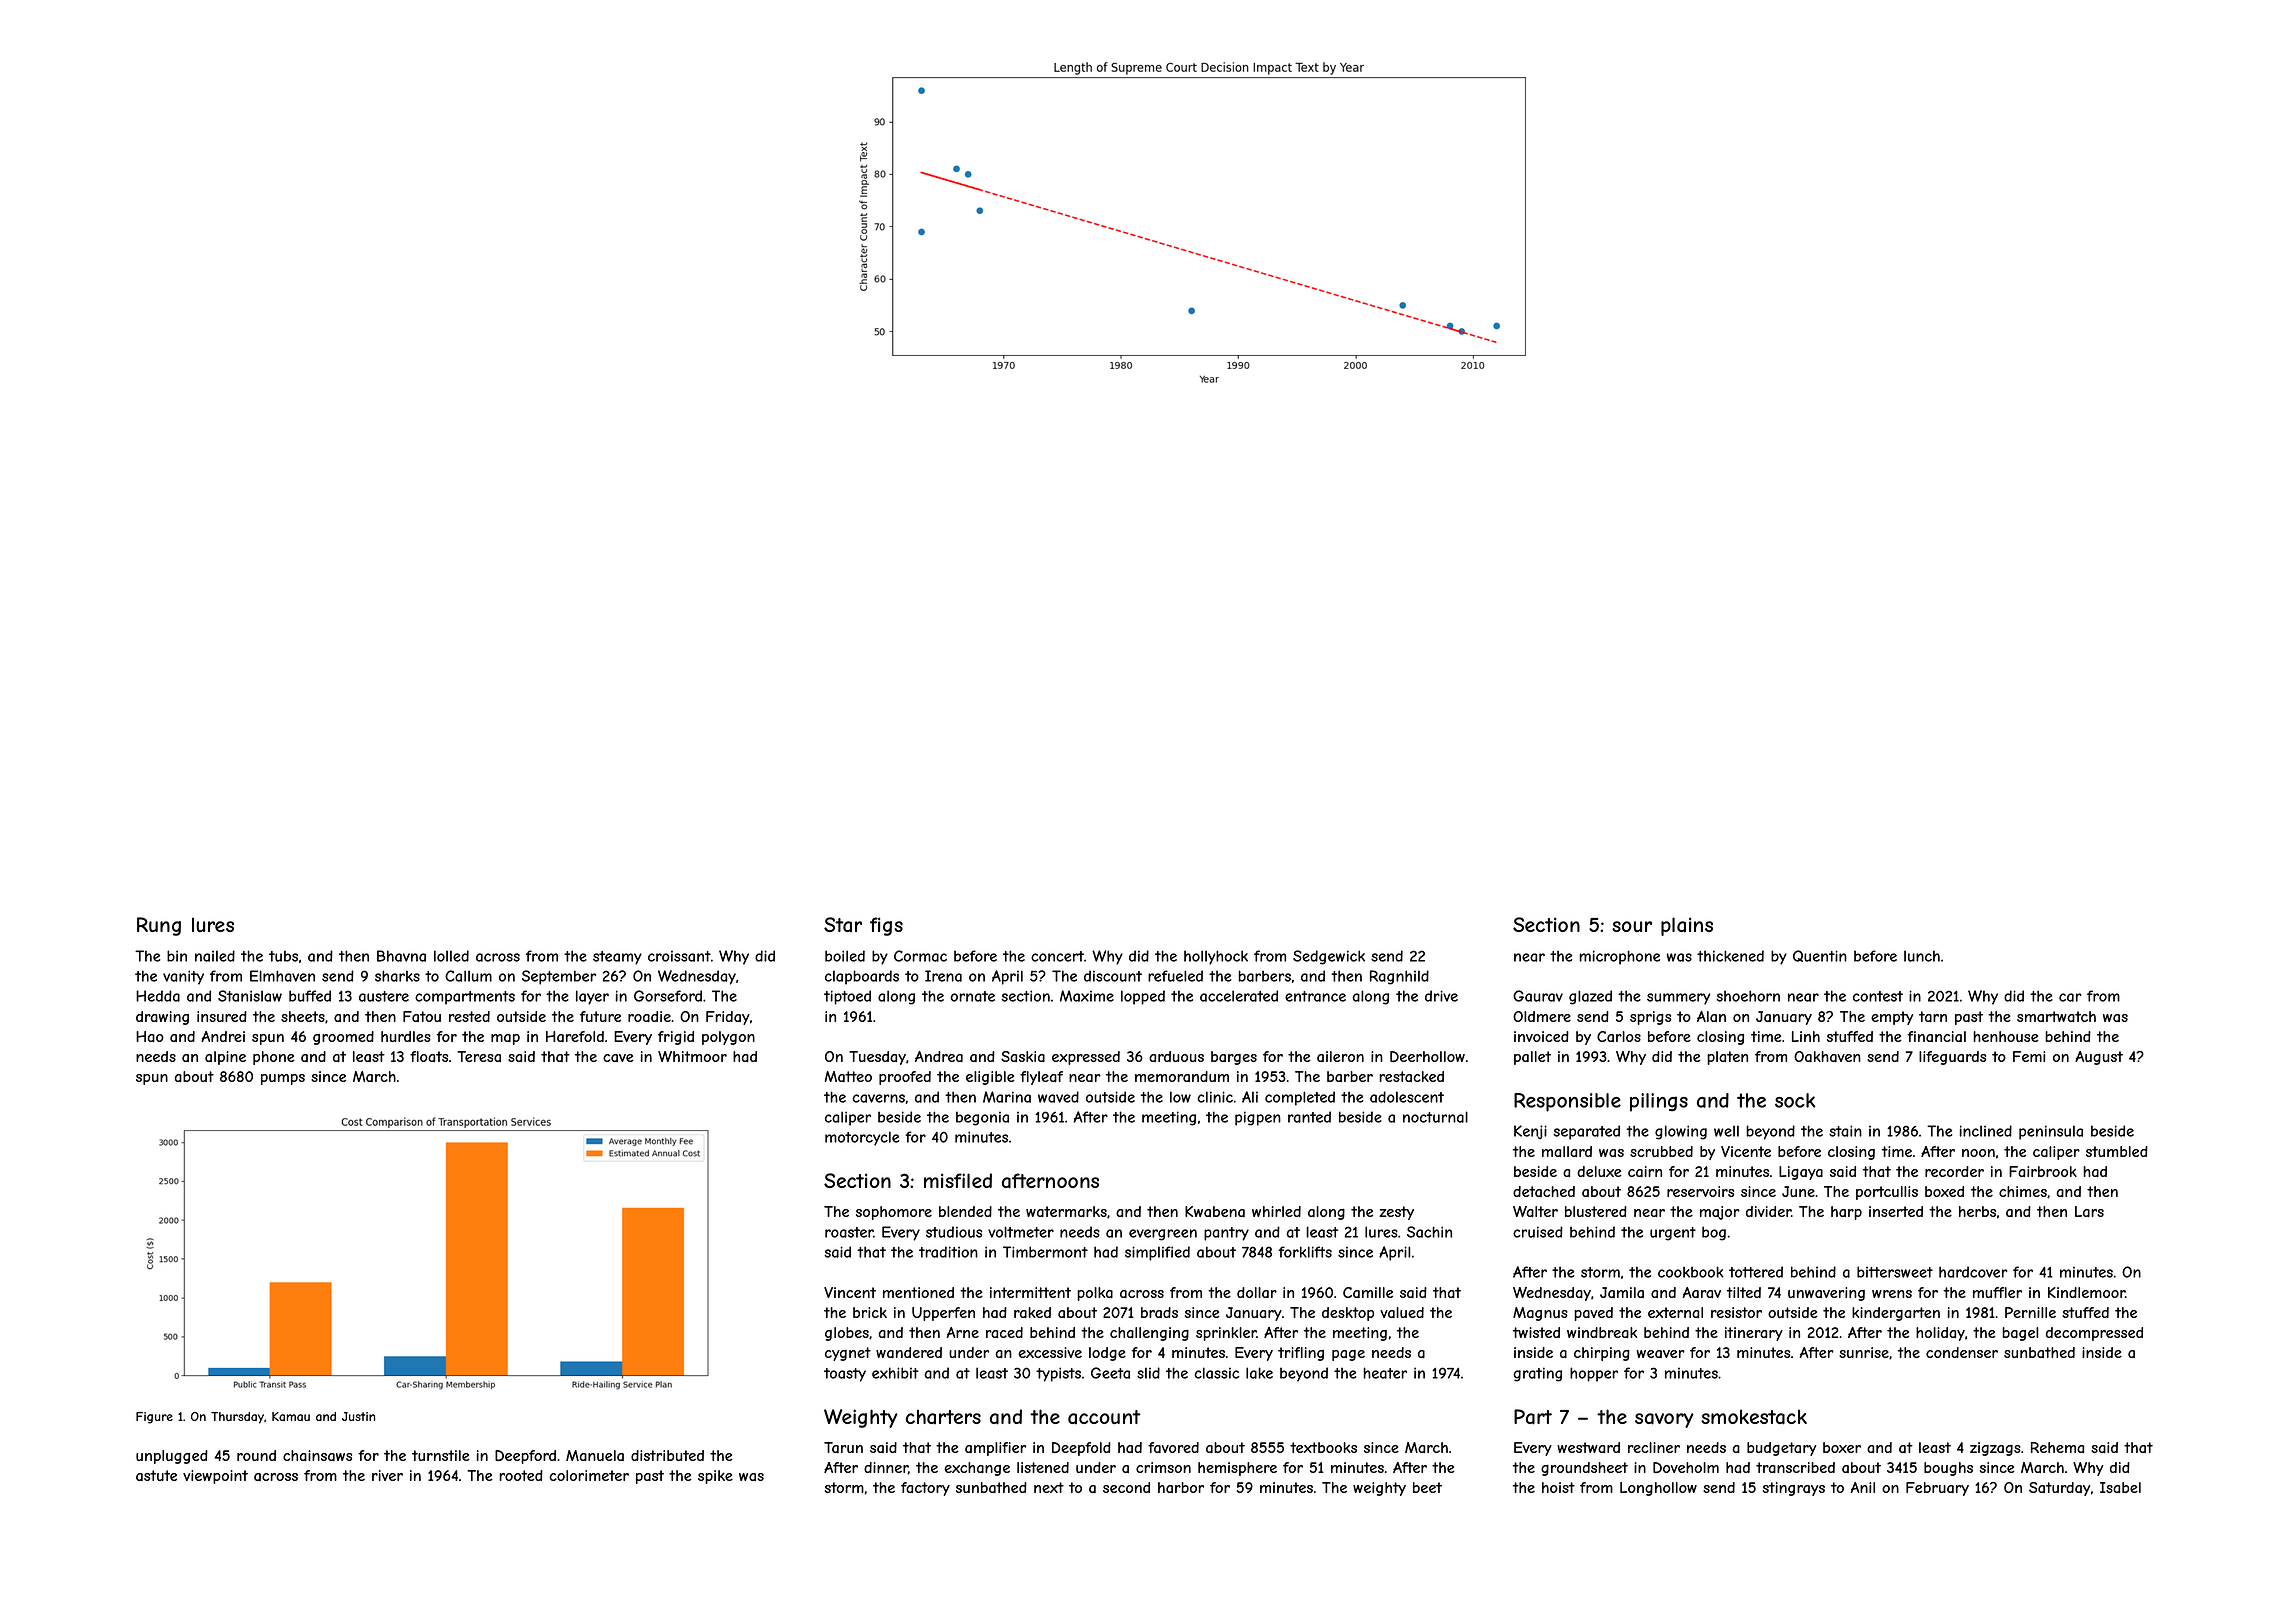  Describe the element at coordinates (2120, 1487) in the document. I see `Isabel` at that location.
